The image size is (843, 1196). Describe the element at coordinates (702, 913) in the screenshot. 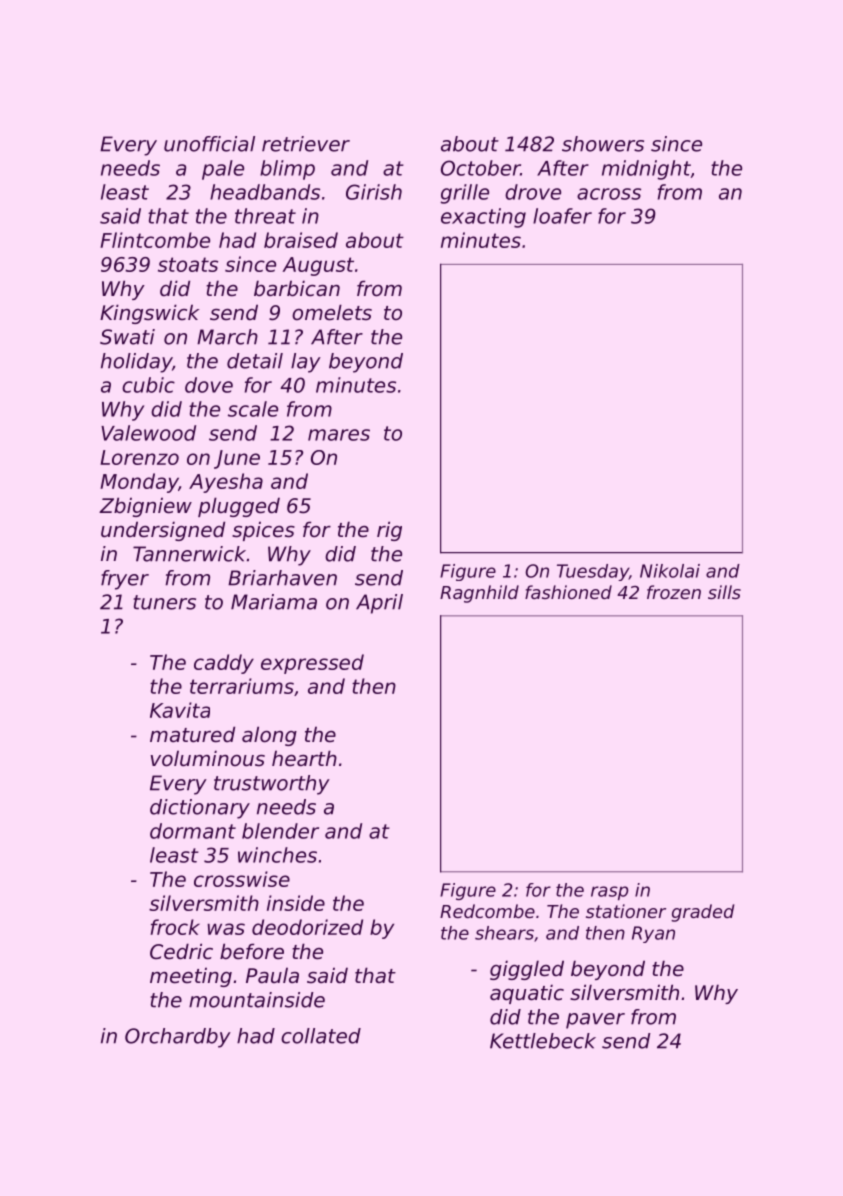

I see `graded` at that location.
